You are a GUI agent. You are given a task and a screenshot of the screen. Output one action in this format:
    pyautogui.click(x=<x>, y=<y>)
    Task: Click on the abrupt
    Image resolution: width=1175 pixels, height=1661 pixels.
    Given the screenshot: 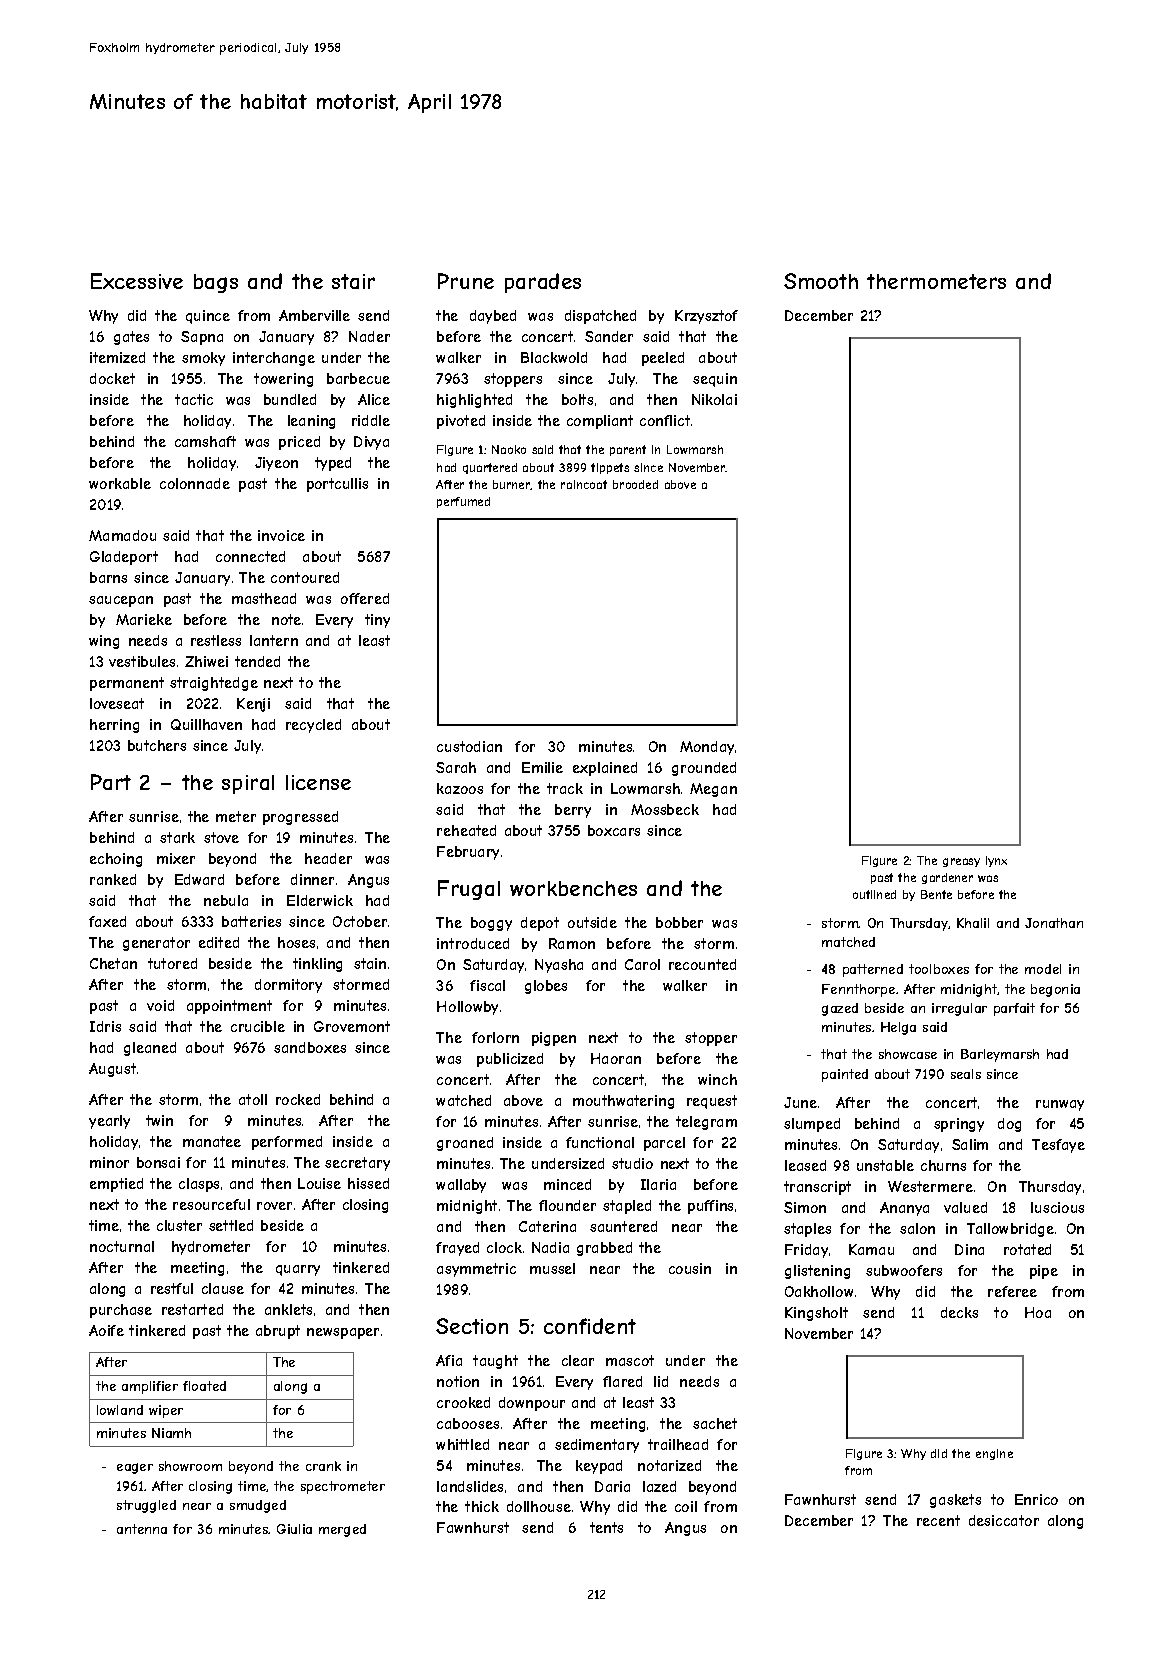 What is the action you would take?
    pyautogui.click(x=278, y=1332)
